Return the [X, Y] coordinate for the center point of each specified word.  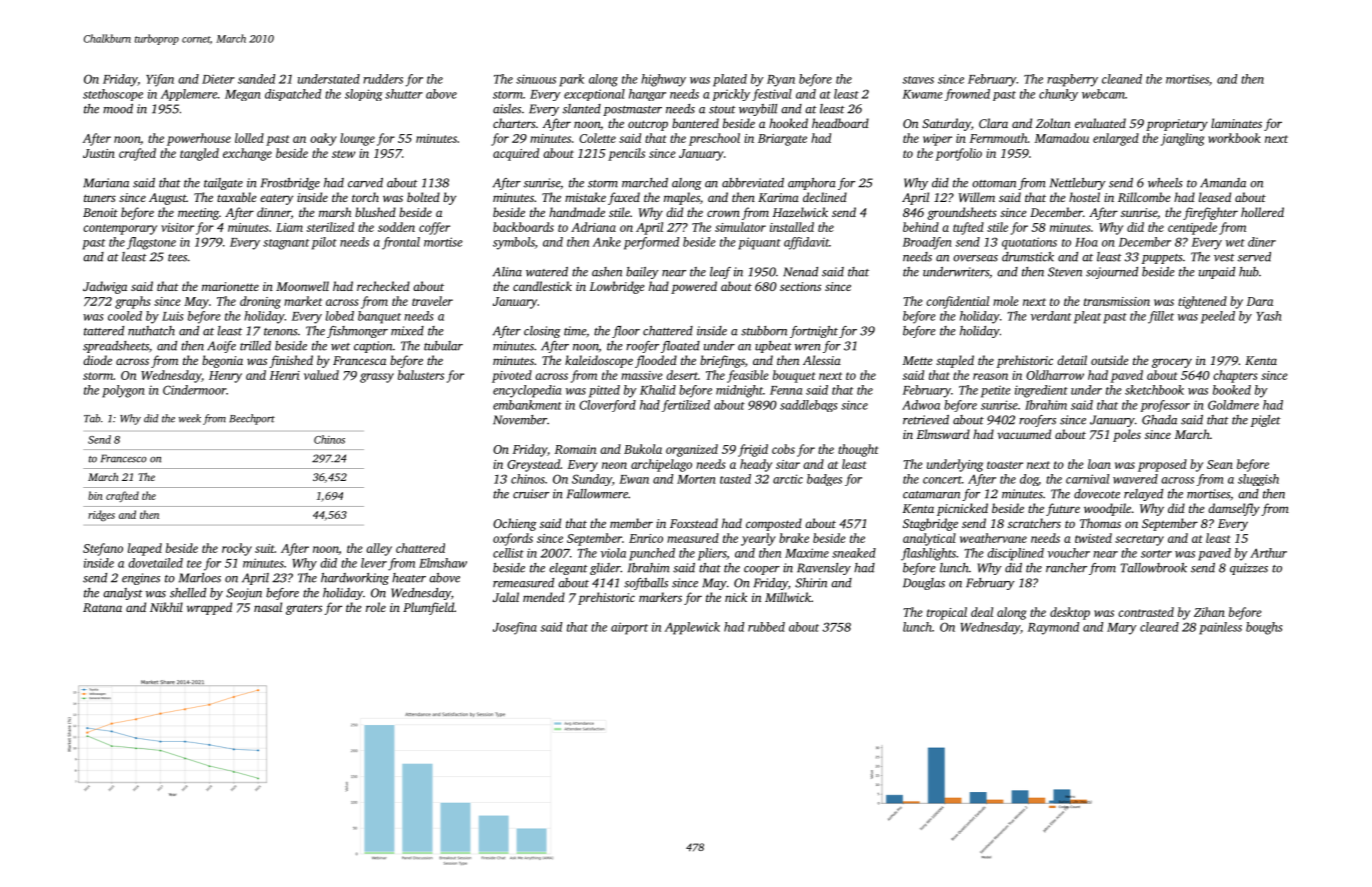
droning [260, 302]
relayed [1143, 495]
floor [626, 332]
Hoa [1086, 242]
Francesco [124, 458]
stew [343, 154]
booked [1232, 390]
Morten [696, 479]
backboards [523, 227]
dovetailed [155, 563]
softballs [646, 584]
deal [982, 612]
